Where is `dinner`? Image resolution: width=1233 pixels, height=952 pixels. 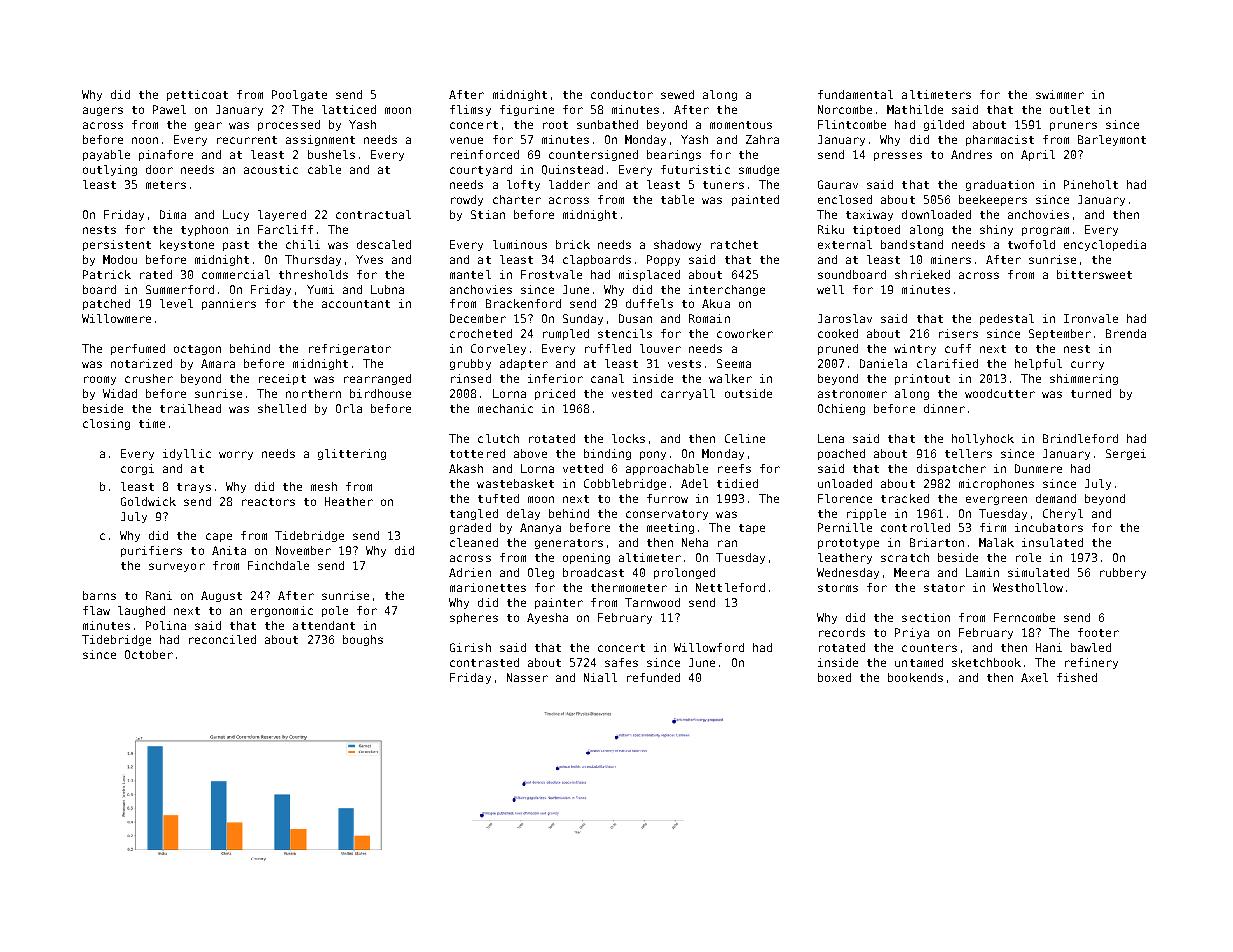
dinner is located at coordinates (944, 408).
